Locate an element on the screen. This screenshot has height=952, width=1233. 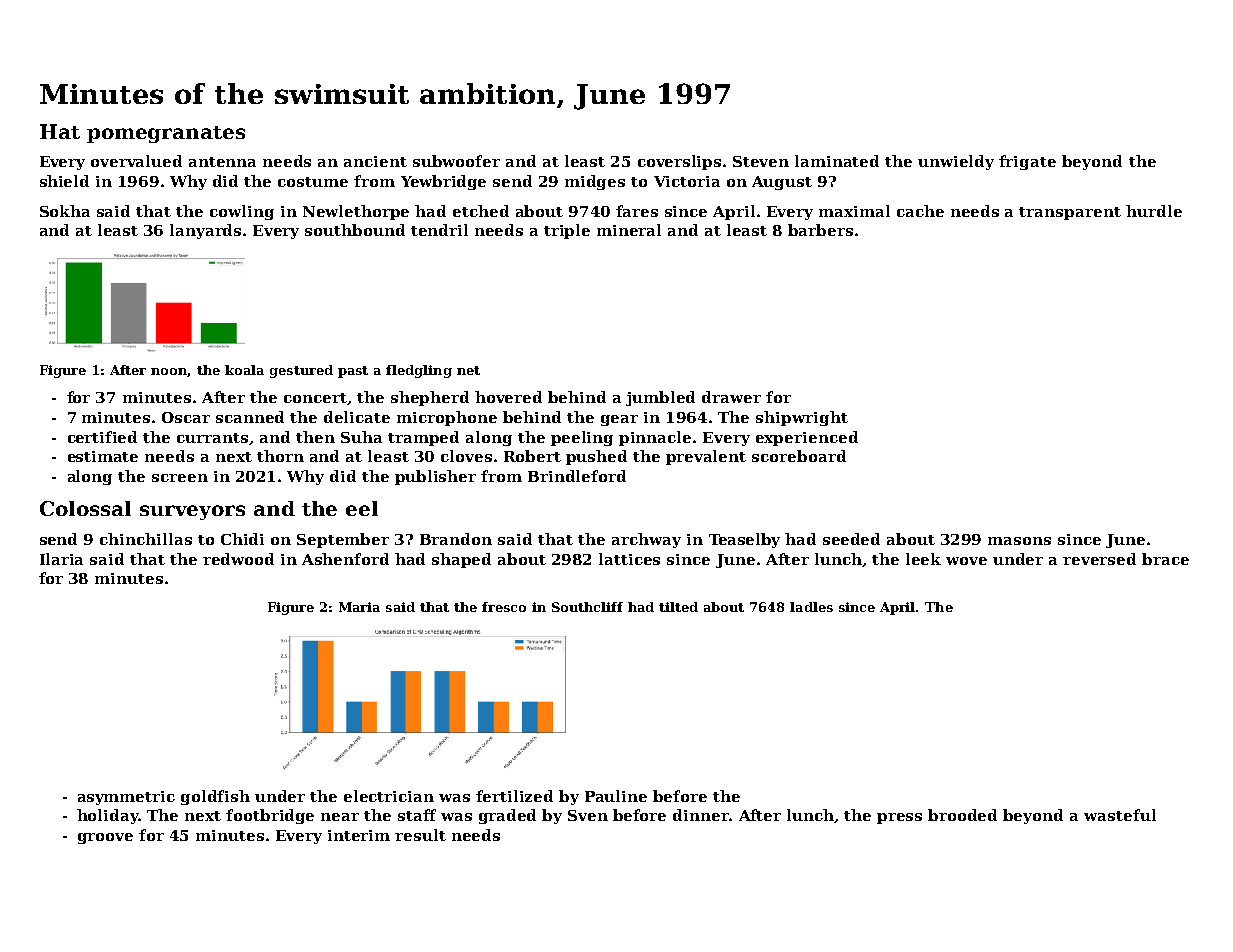
pomegranates is located at coordinates (166, 134).
